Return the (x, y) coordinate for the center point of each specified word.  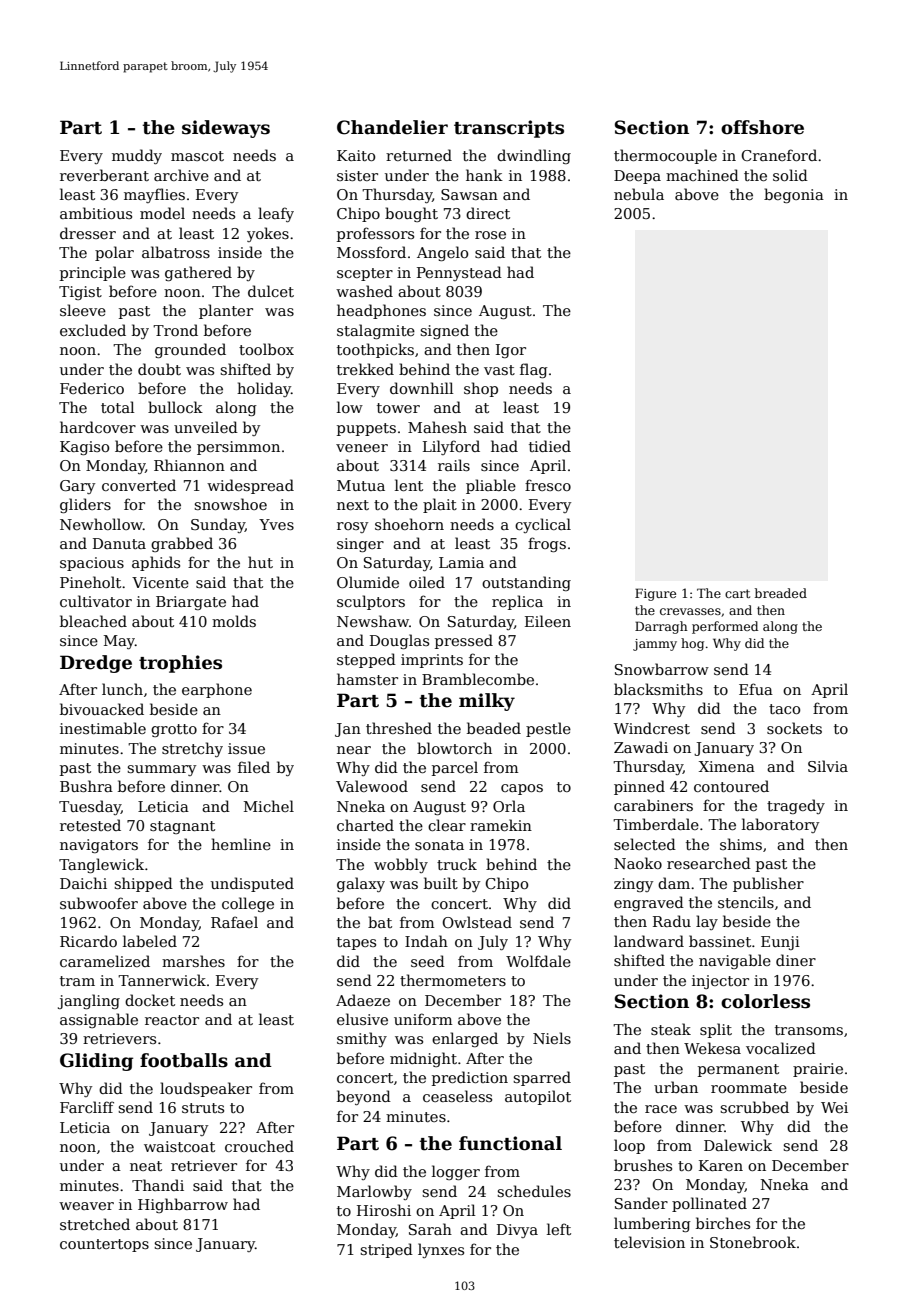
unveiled (206, 427)
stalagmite (376, 331)
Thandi (158, 1185)
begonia (794, 195)
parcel (455, 768)
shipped (143, 884)
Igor (511, 351)
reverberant (104, 175)
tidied (550, 446)
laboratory (780, 825)
